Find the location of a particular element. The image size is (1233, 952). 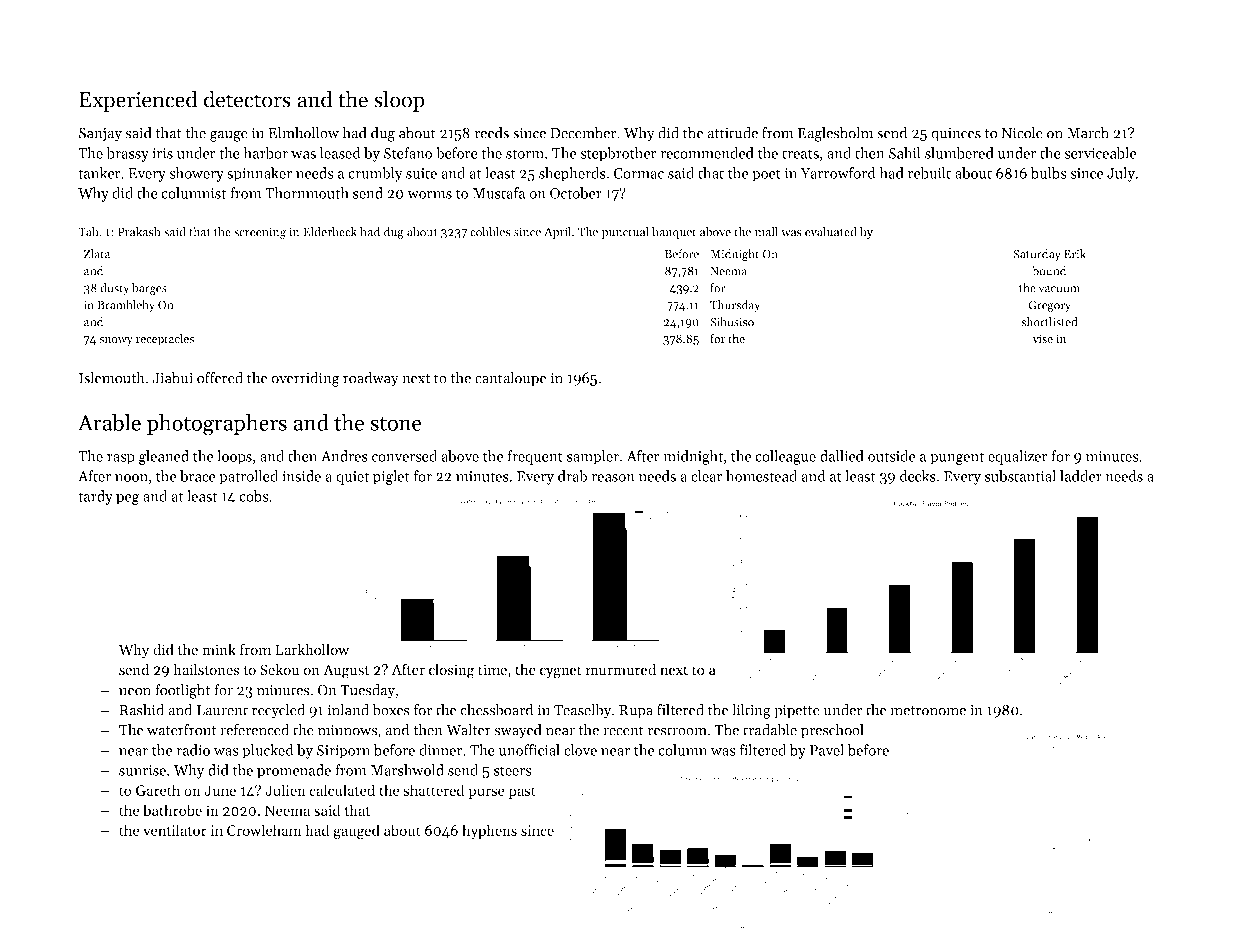

Erik is located at coordinates (1075, 254).
